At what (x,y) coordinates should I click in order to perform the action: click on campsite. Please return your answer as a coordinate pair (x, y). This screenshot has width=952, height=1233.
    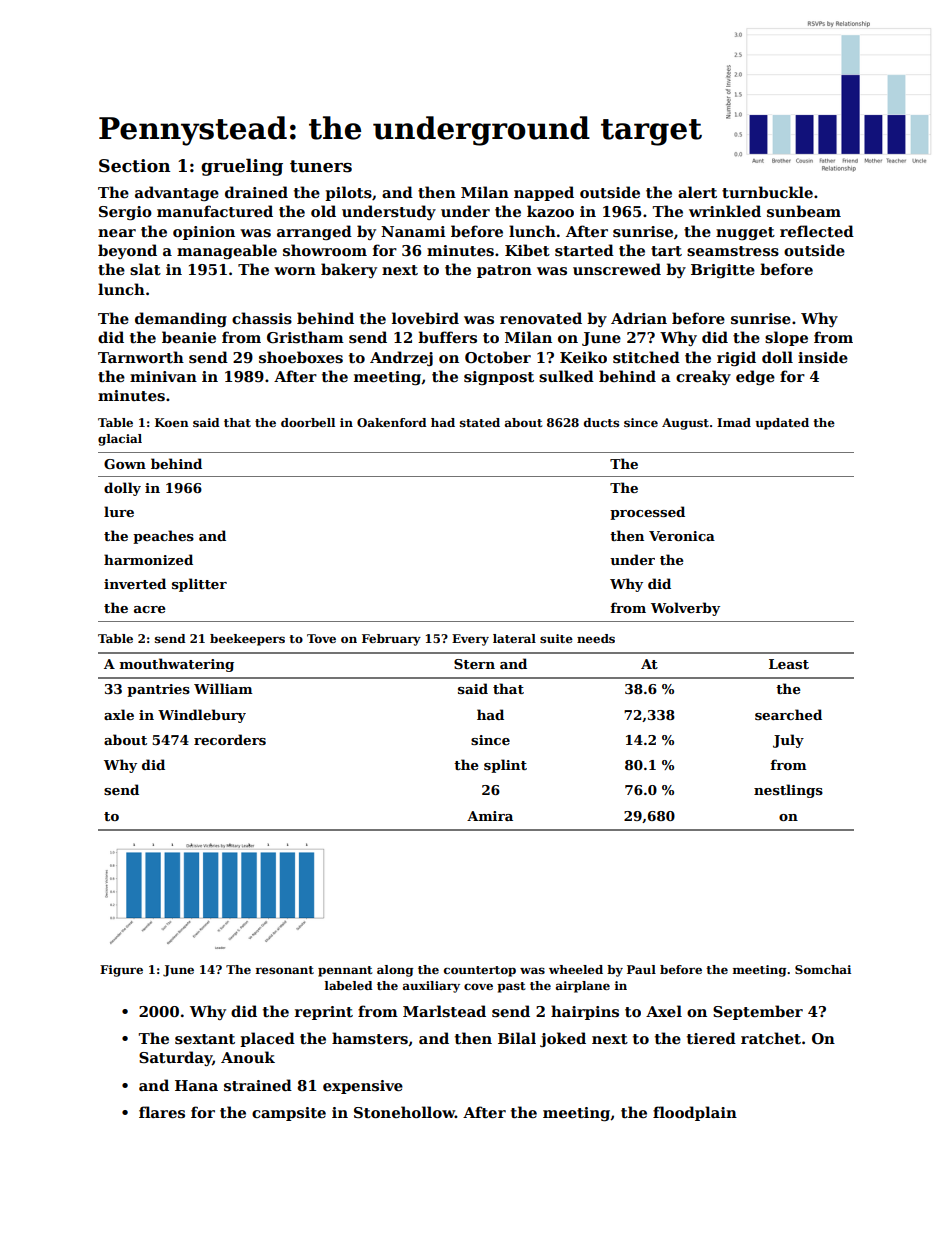
    Looking at the image, I should click on (289, 1114).
